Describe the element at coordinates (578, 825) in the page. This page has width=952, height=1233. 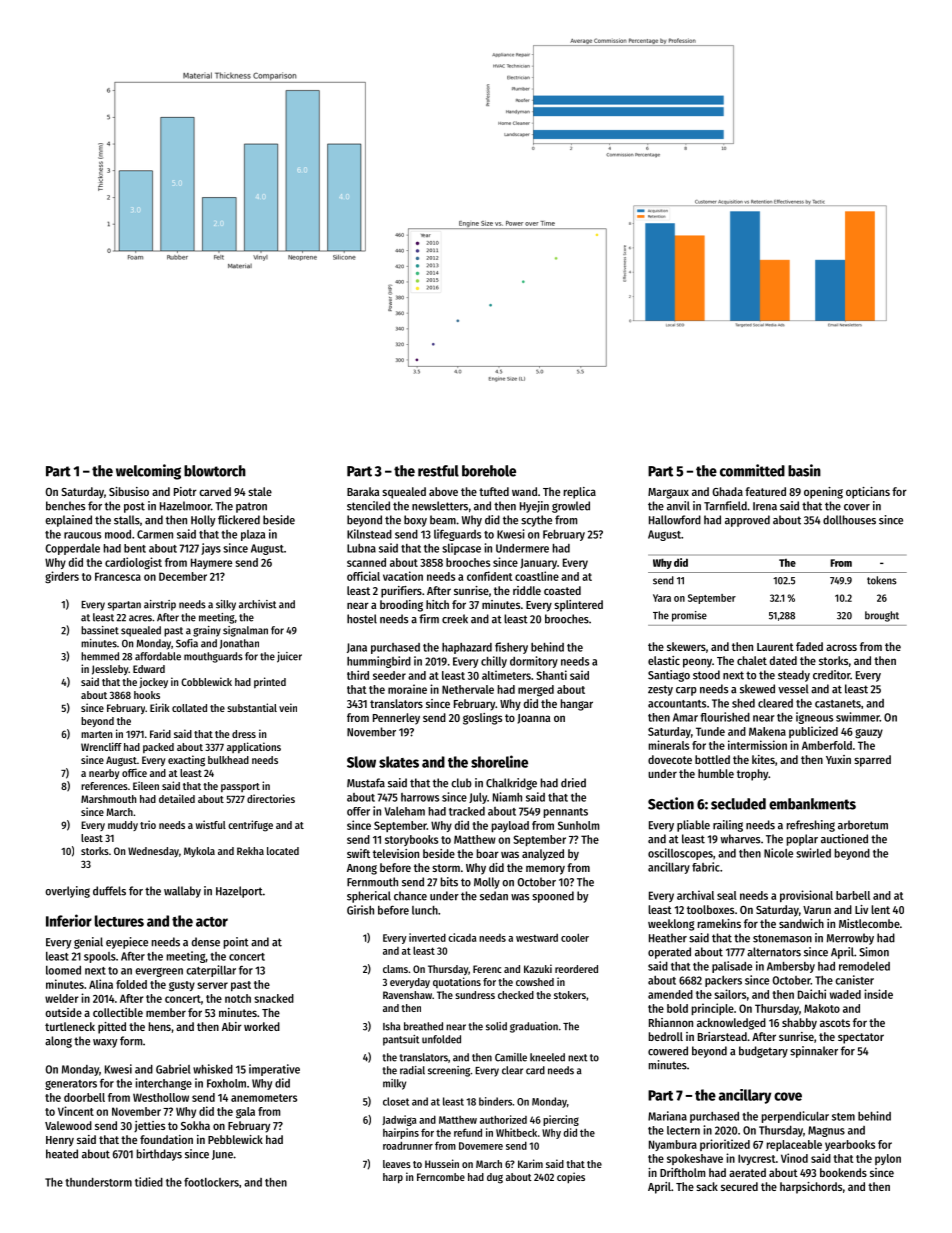
I see `Sunholm` at that location.
